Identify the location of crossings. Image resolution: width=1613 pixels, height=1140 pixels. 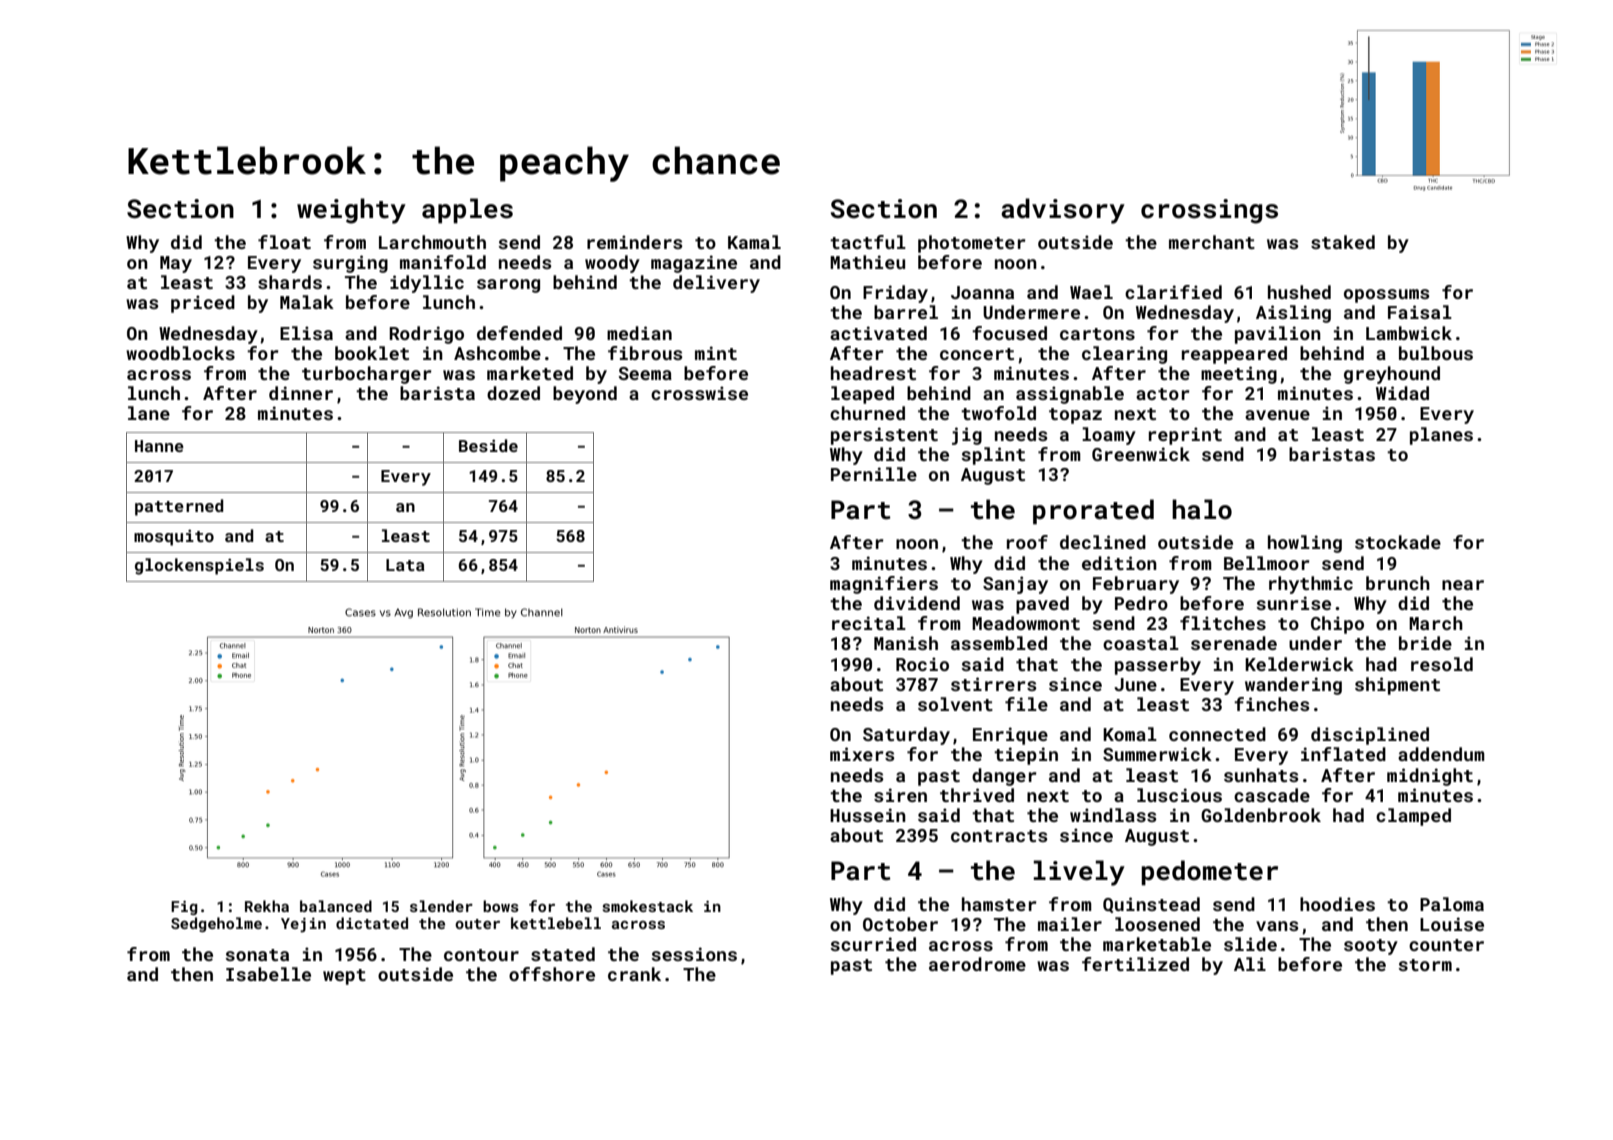
(1209, 211).
